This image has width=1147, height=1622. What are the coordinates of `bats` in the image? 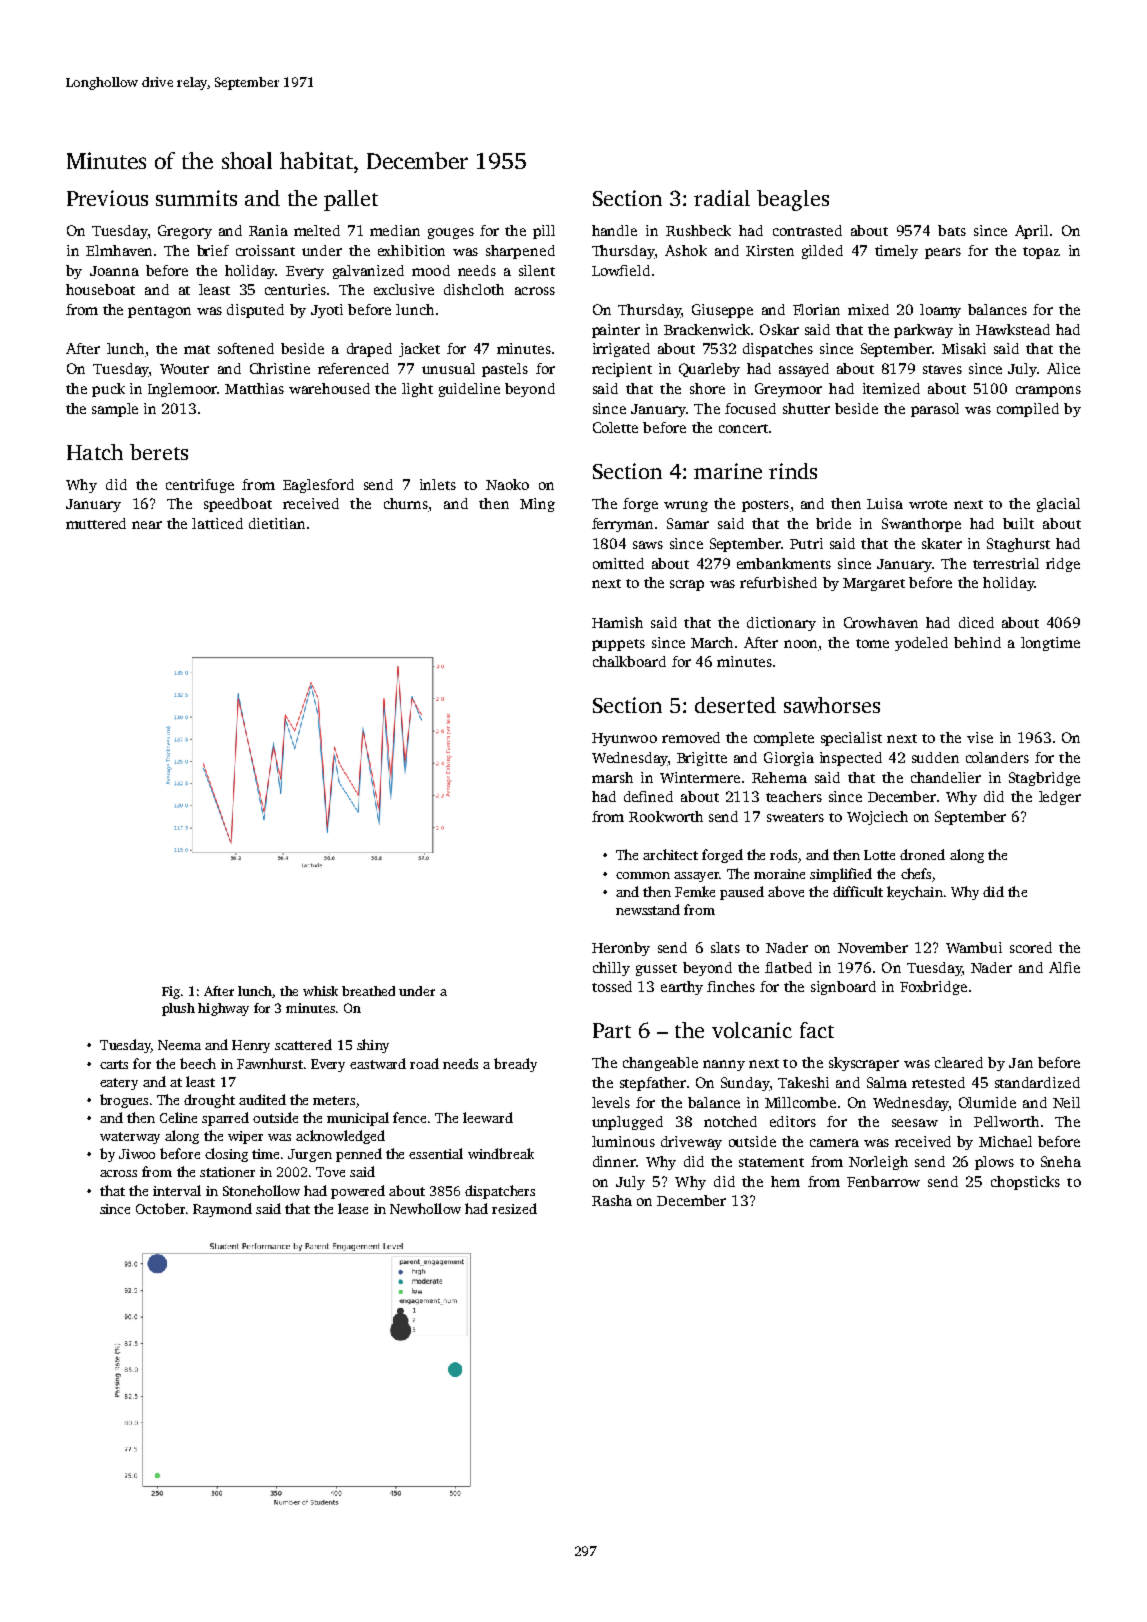 It's located at (952, 230).
